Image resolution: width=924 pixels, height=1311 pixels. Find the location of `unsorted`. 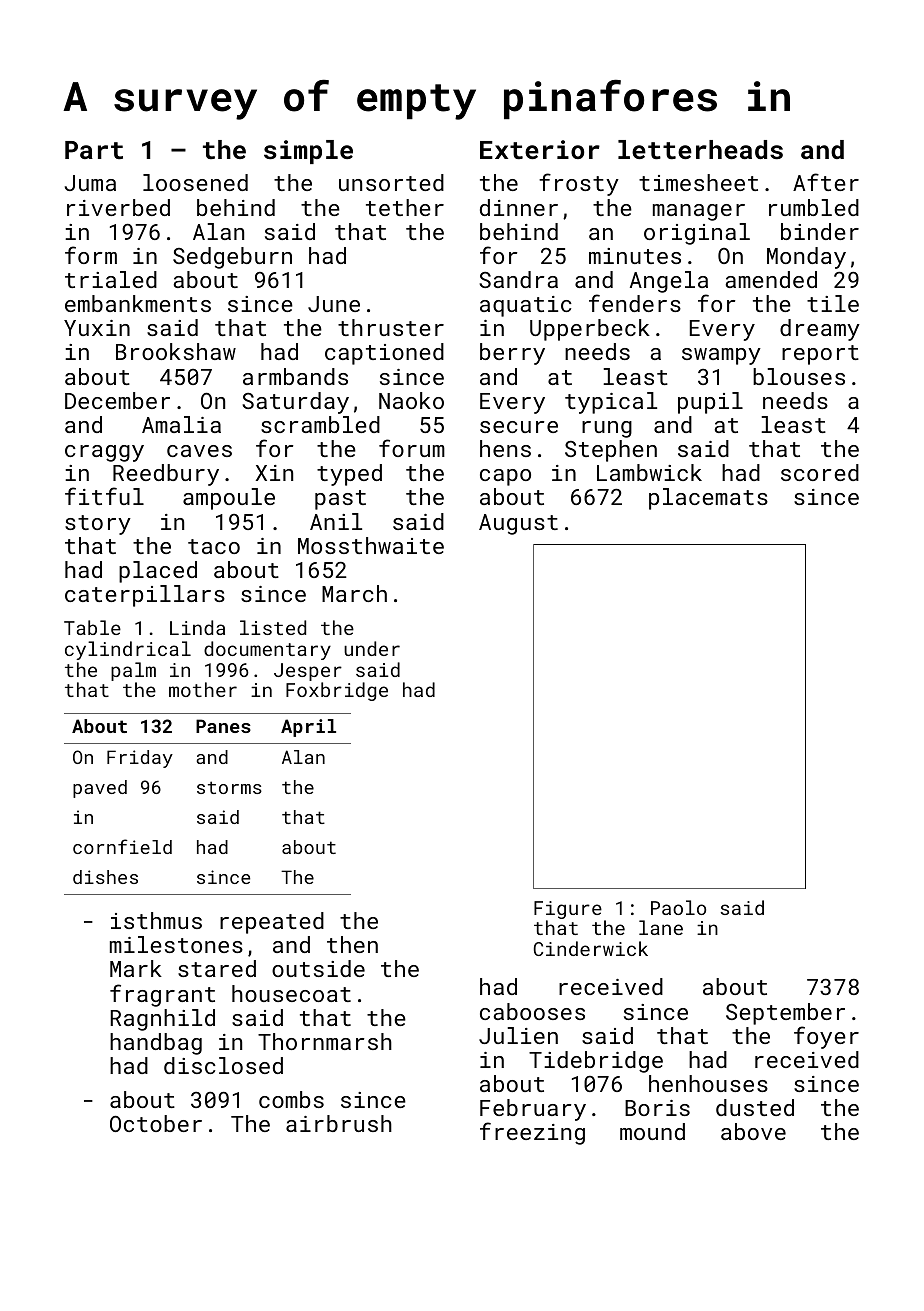

unsorted is located at coordinates (391, 182).
